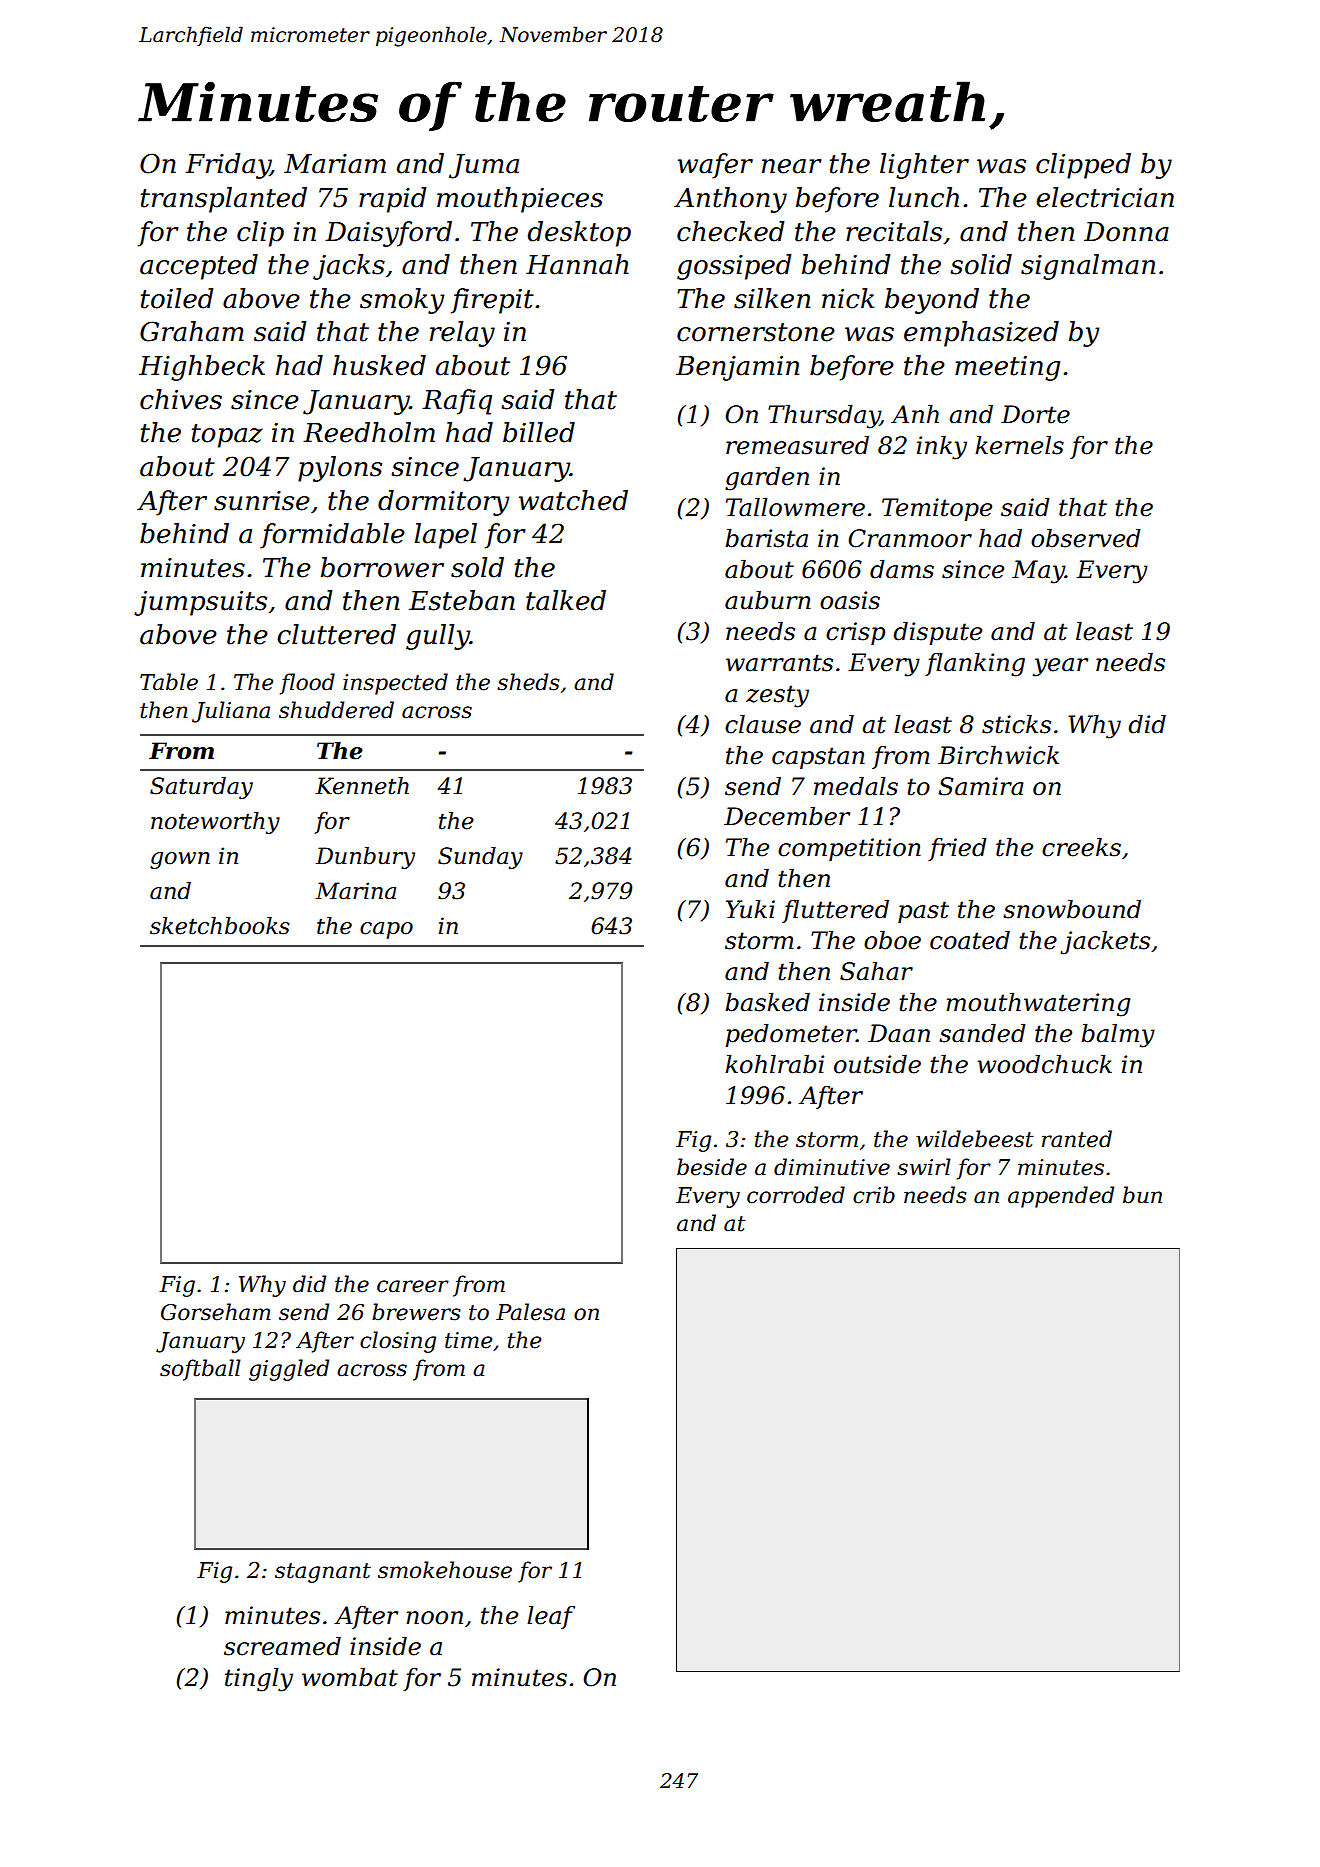 Image resolution: width=1320 pixels, height=1867 pixels. I want to click on wafer, so click(715, 166).
